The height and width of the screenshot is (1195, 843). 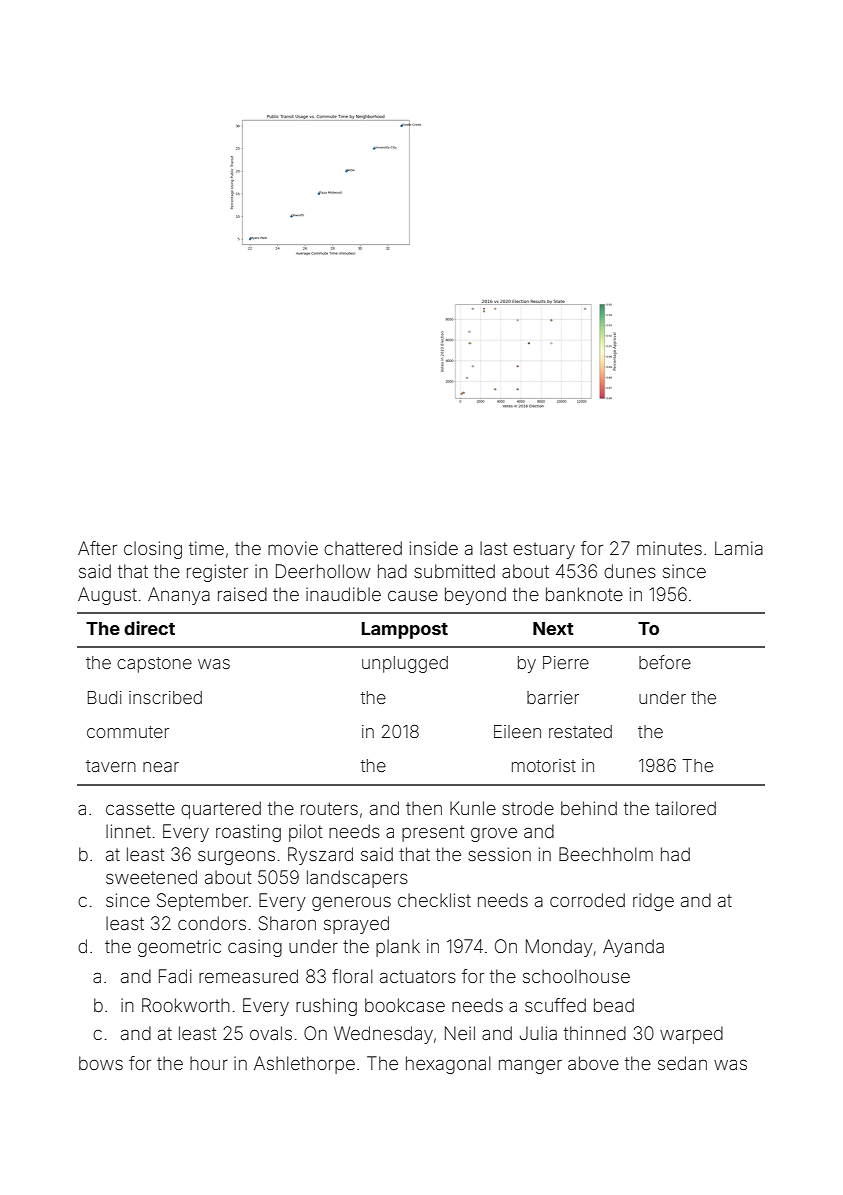 I want to click on corroded, so click(x=587, y=900).
